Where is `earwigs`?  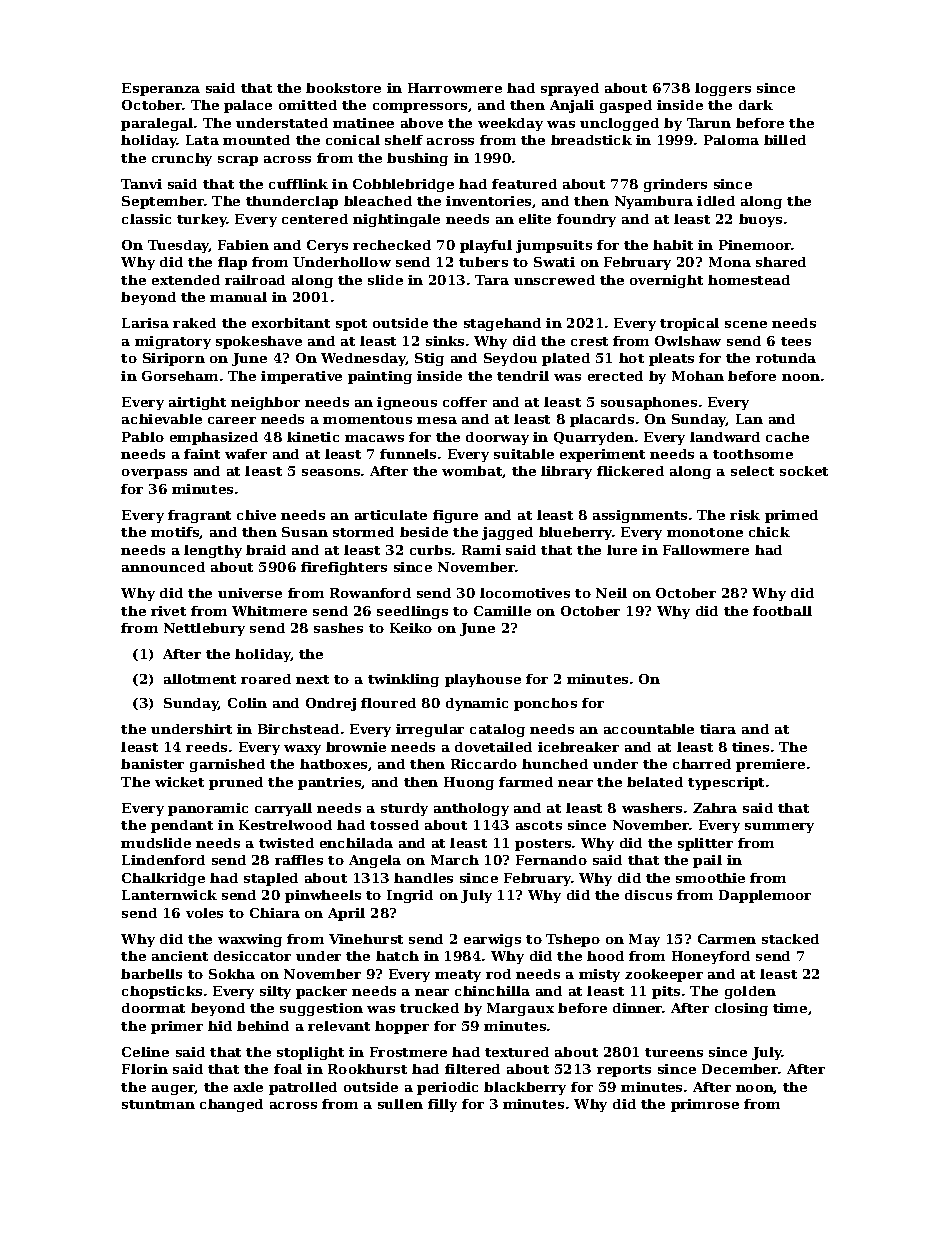
earwigs is located at coordinates (492, 940).
